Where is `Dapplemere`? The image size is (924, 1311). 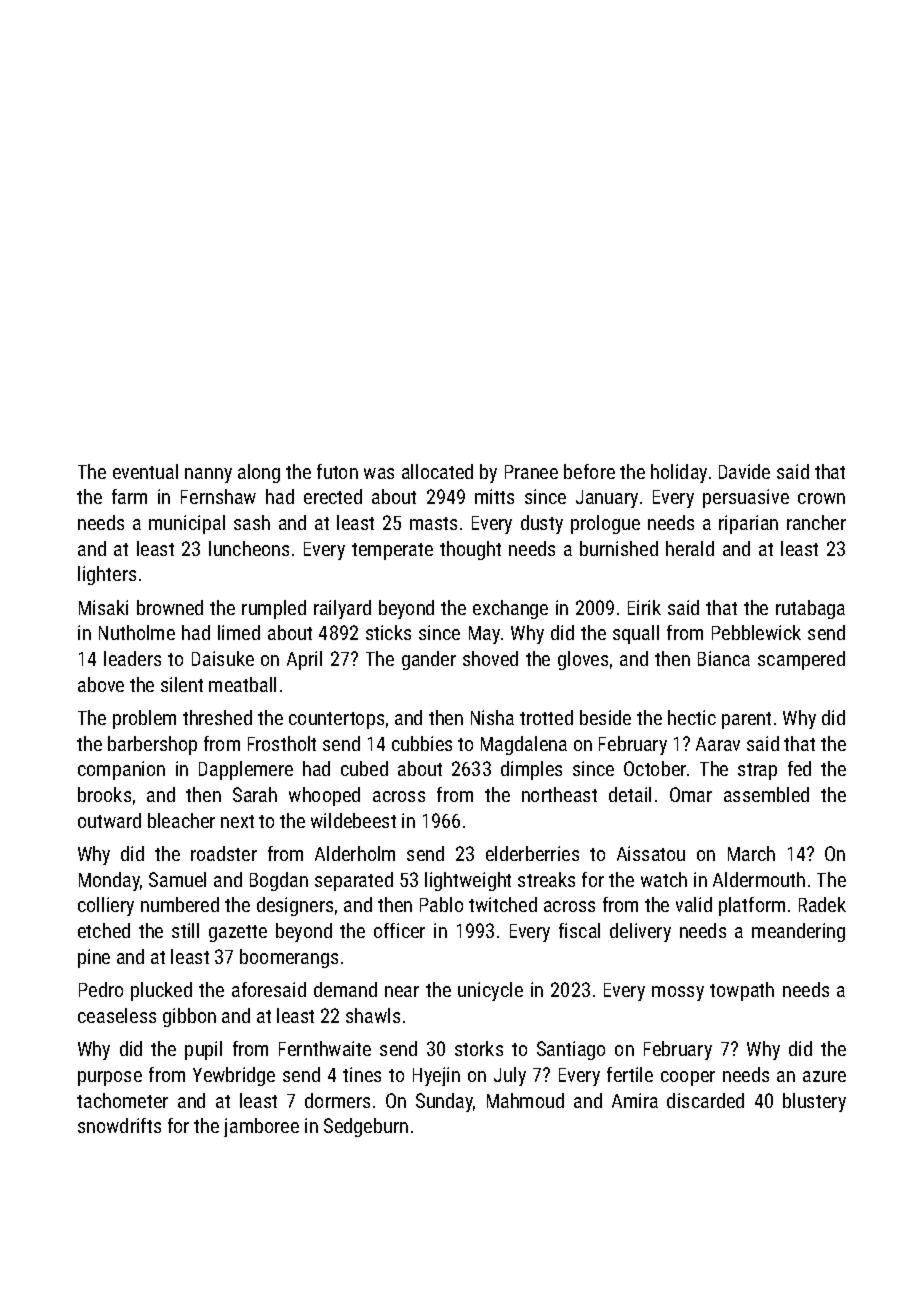 Dapplemere is located at coordinates (246, 770).
